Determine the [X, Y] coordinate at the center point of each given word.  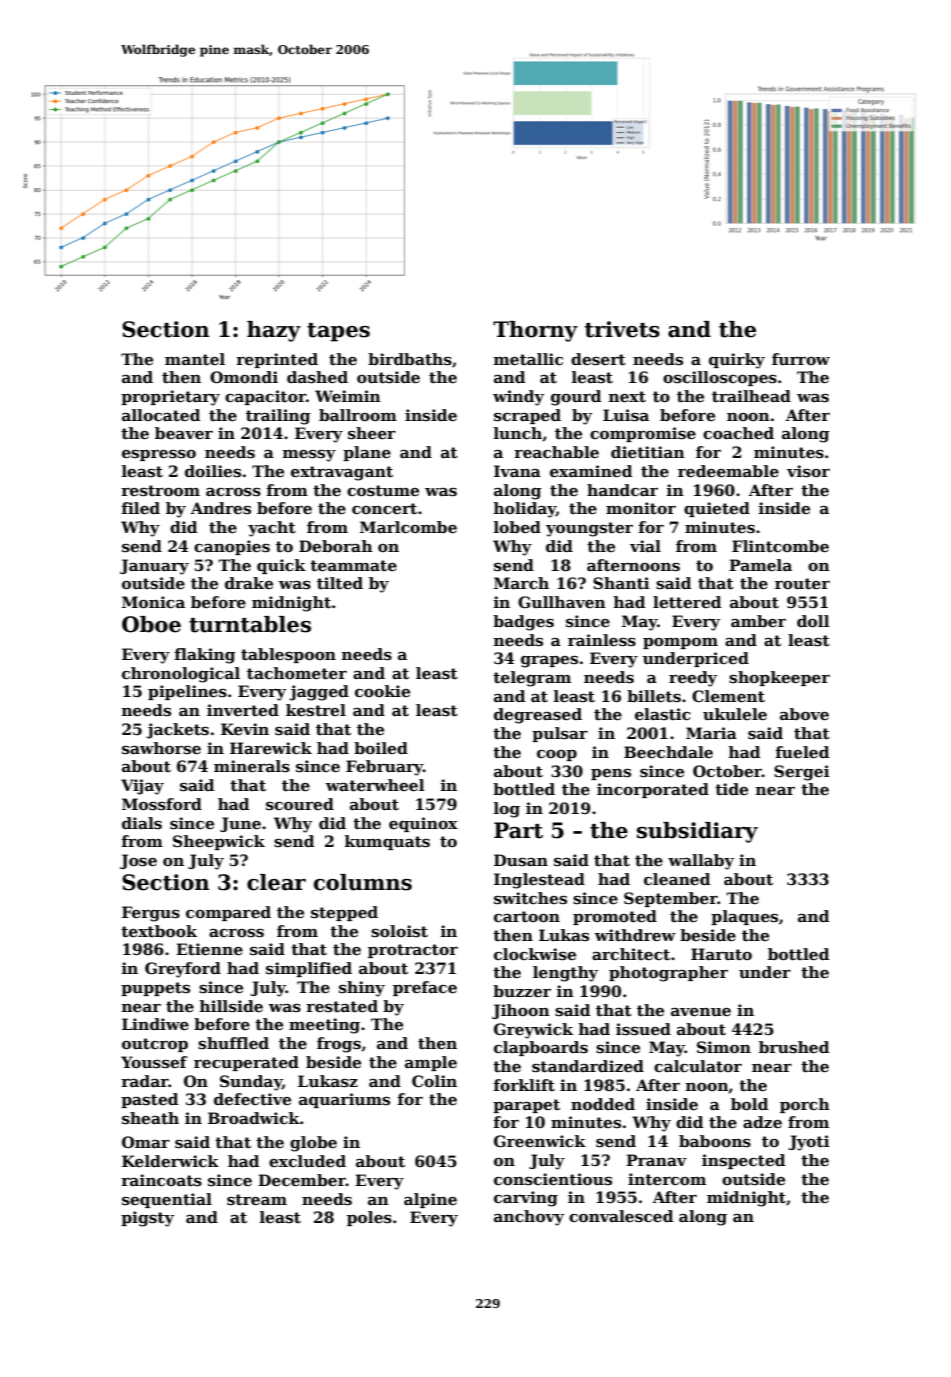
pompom [680, 643]
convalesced [621, 1216]
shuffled [233, 1043]
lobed [517, 527]
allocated [161, 415]
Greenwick [540, 1141]
